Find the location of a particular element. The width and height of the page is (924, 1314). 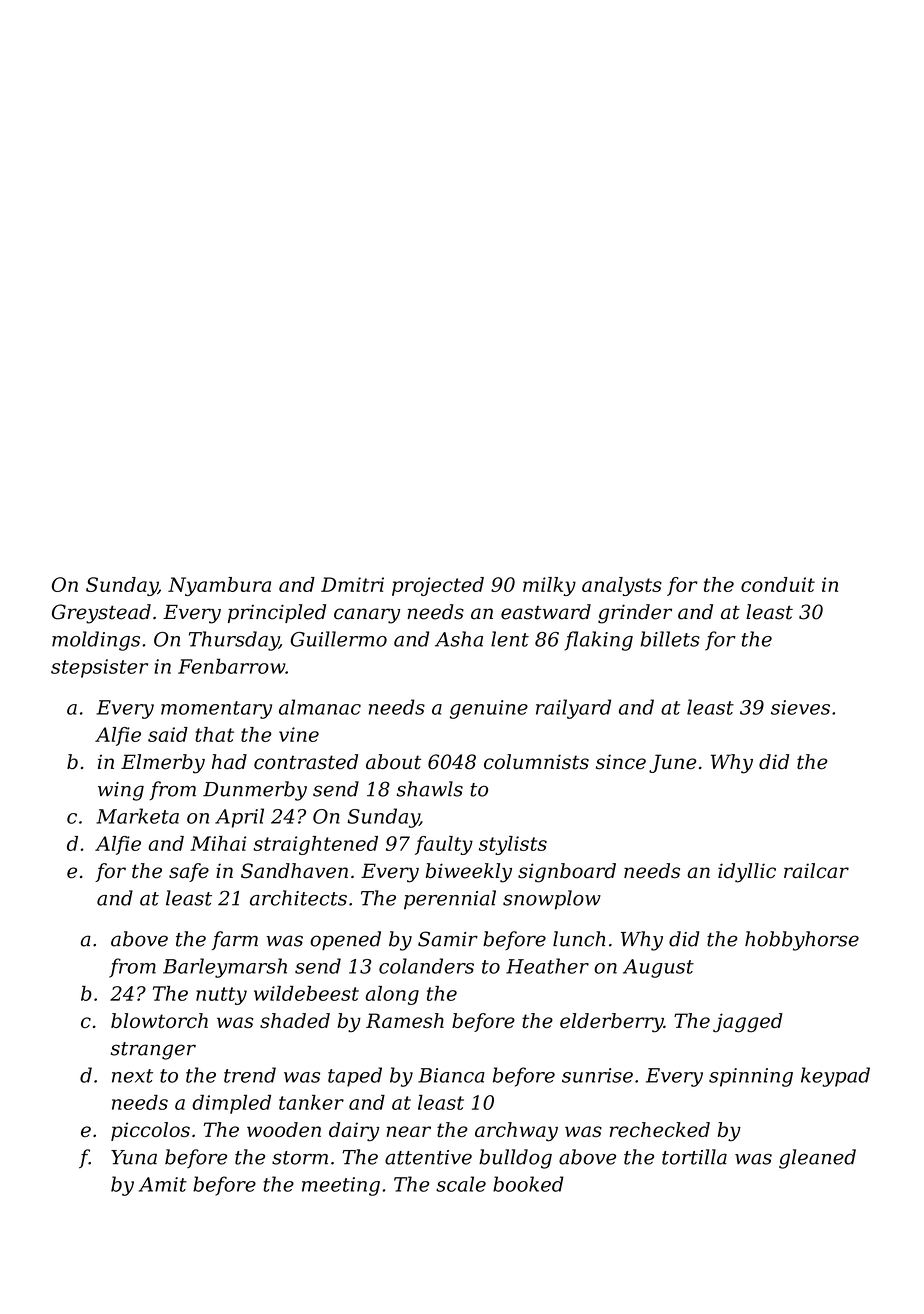

scale is located at coordinates (461, 1184).
